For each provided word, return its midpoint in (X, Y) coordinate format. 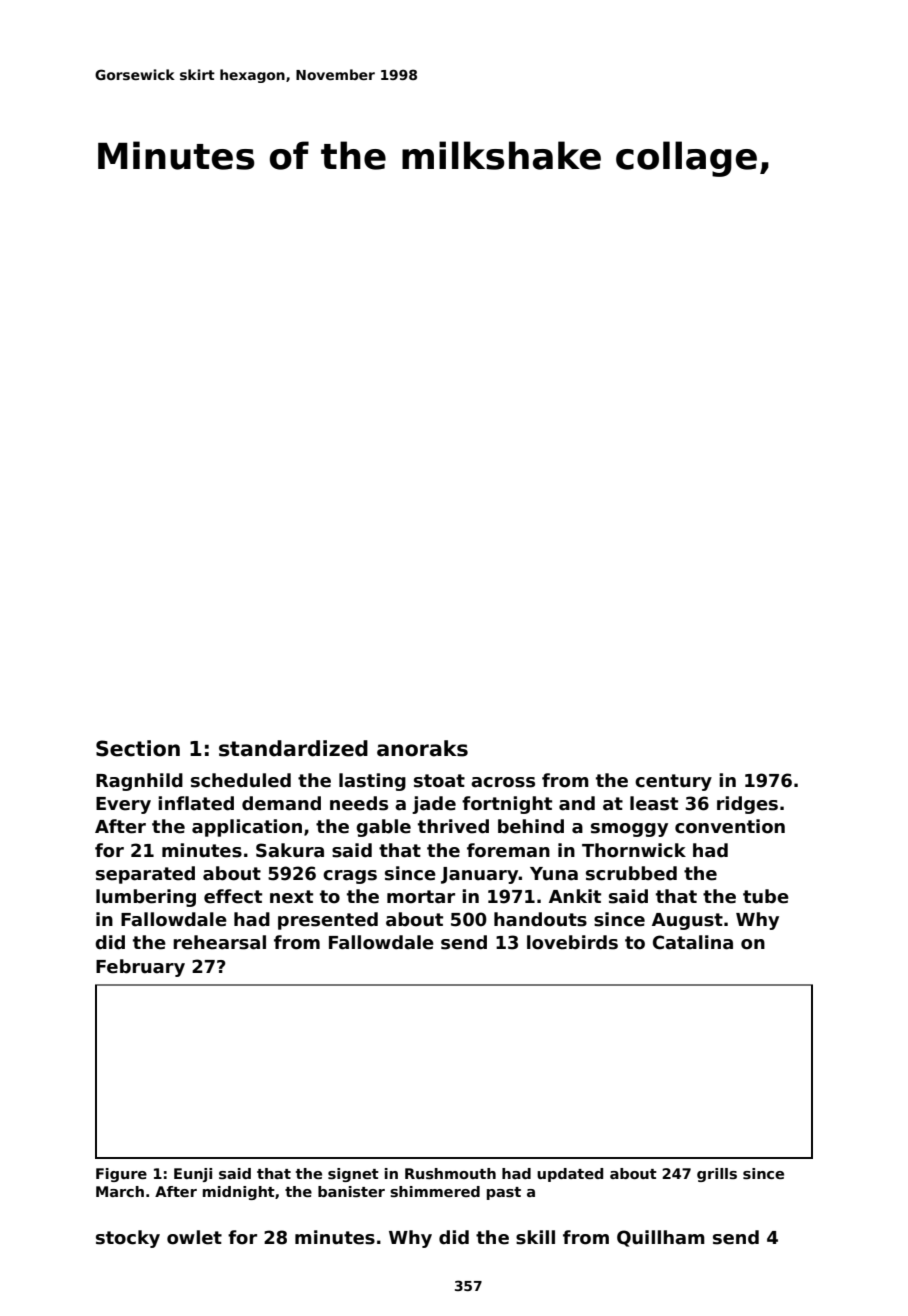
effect (233, 896)
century (673, 782)
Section (138, 748)
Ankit (575, 896)
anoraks (422, 748)
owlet (194, 1237)
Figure (121, 1175)
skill (535, 1237)
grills (717, 1175)
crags (350, 877)
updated (570, 1175)
